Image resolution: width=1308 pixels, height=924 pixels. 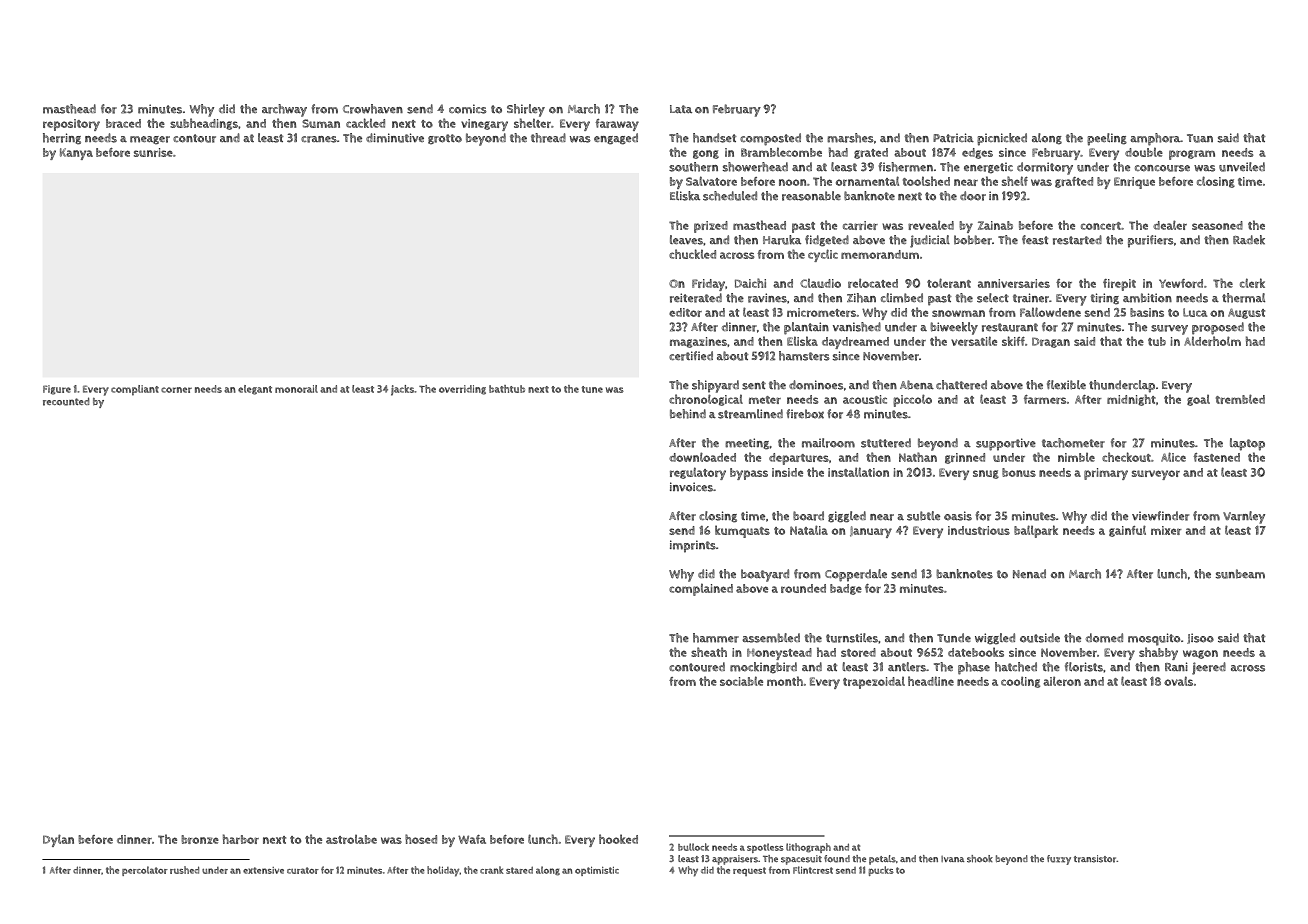 I want to click on braced, so click(x=123, y=123).
